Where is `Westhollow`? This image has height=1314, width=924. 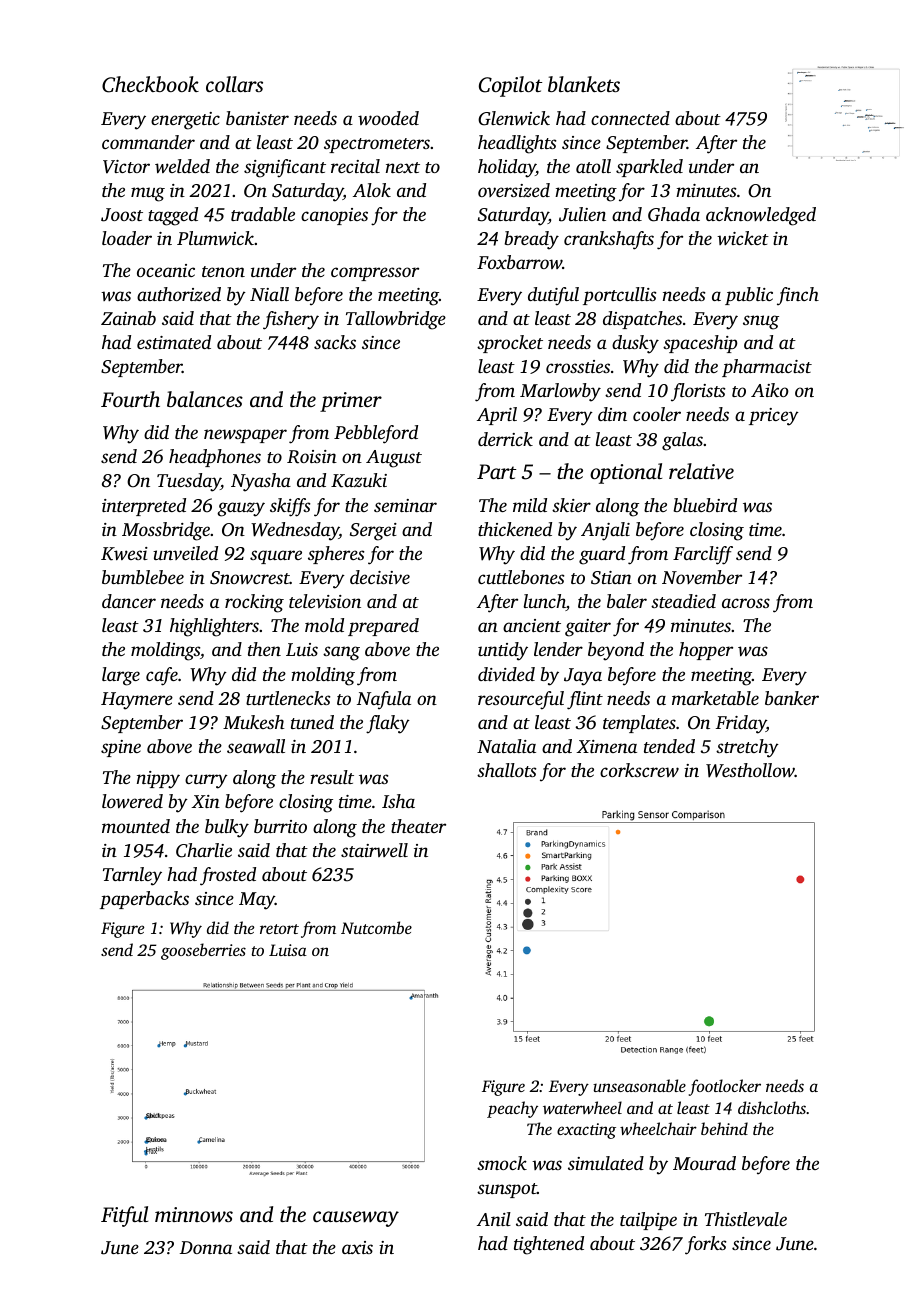 Westhollow is located at coordinates (750, 770).
